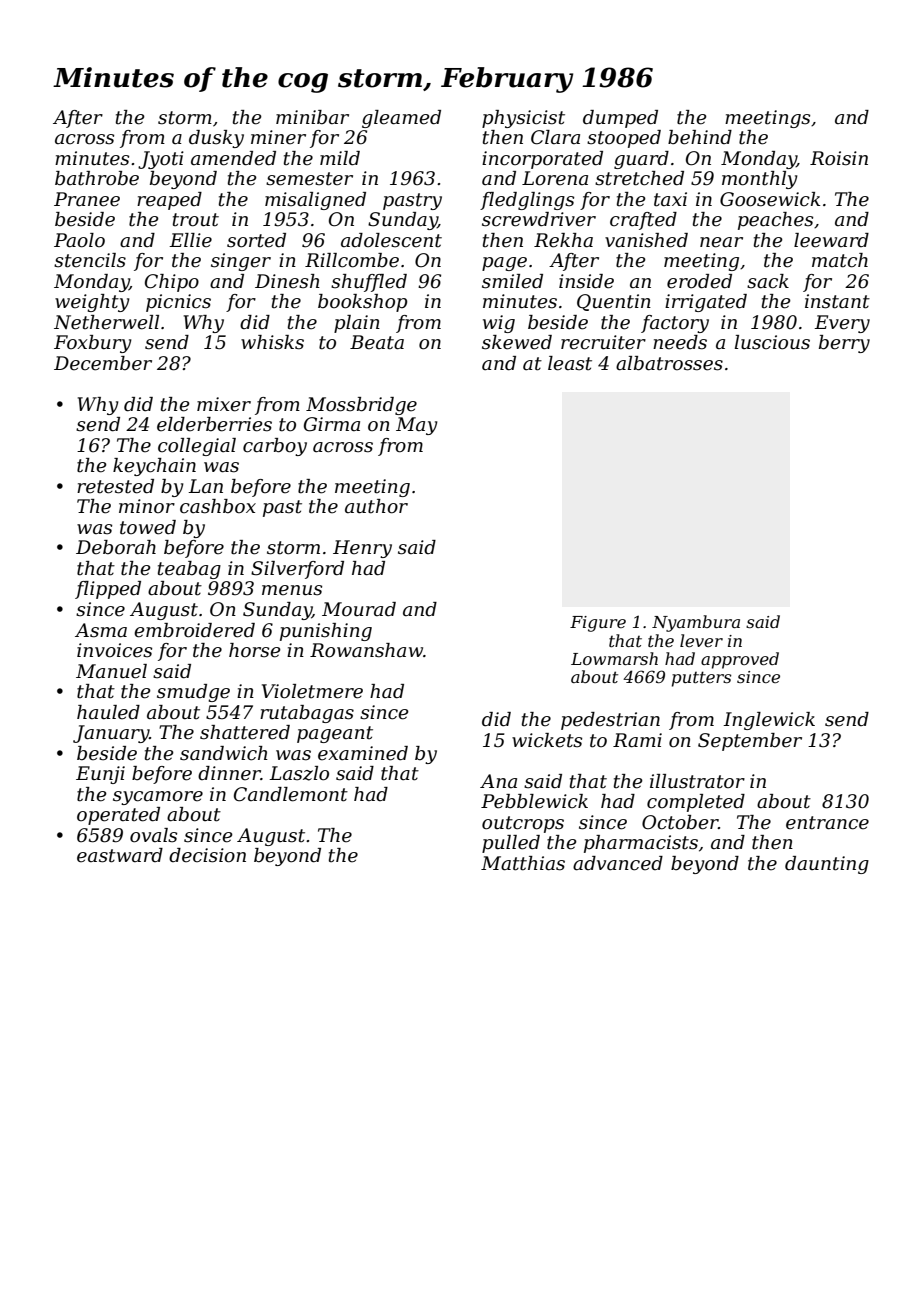 This screenshot has height=1308, width=924. What do you see at coordinates (292, 590) in the screenshot?
I see `menus` at bounding box center [292, 590].
